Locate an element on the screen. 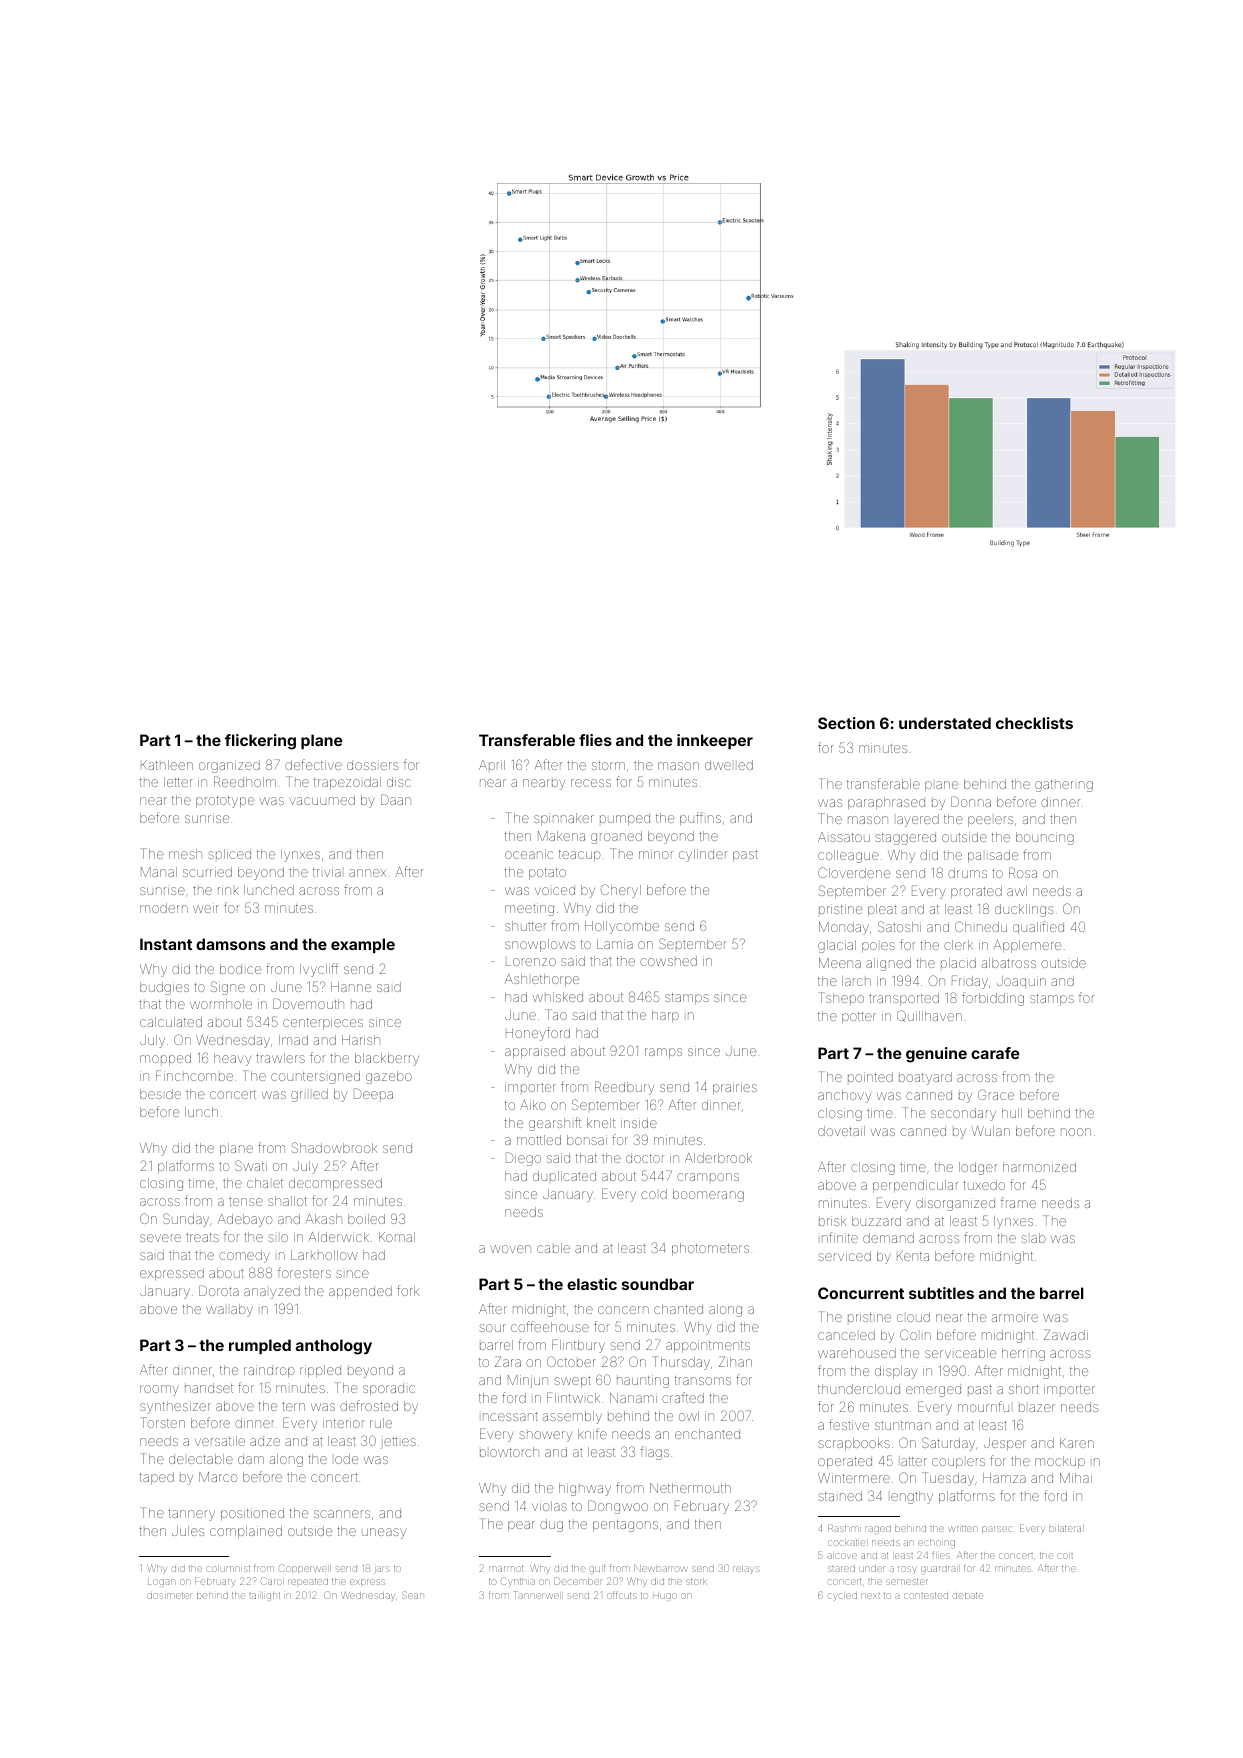 The width and height of the screenshot is (1243, 1758). puffins is located at coordinates (700, 819).
